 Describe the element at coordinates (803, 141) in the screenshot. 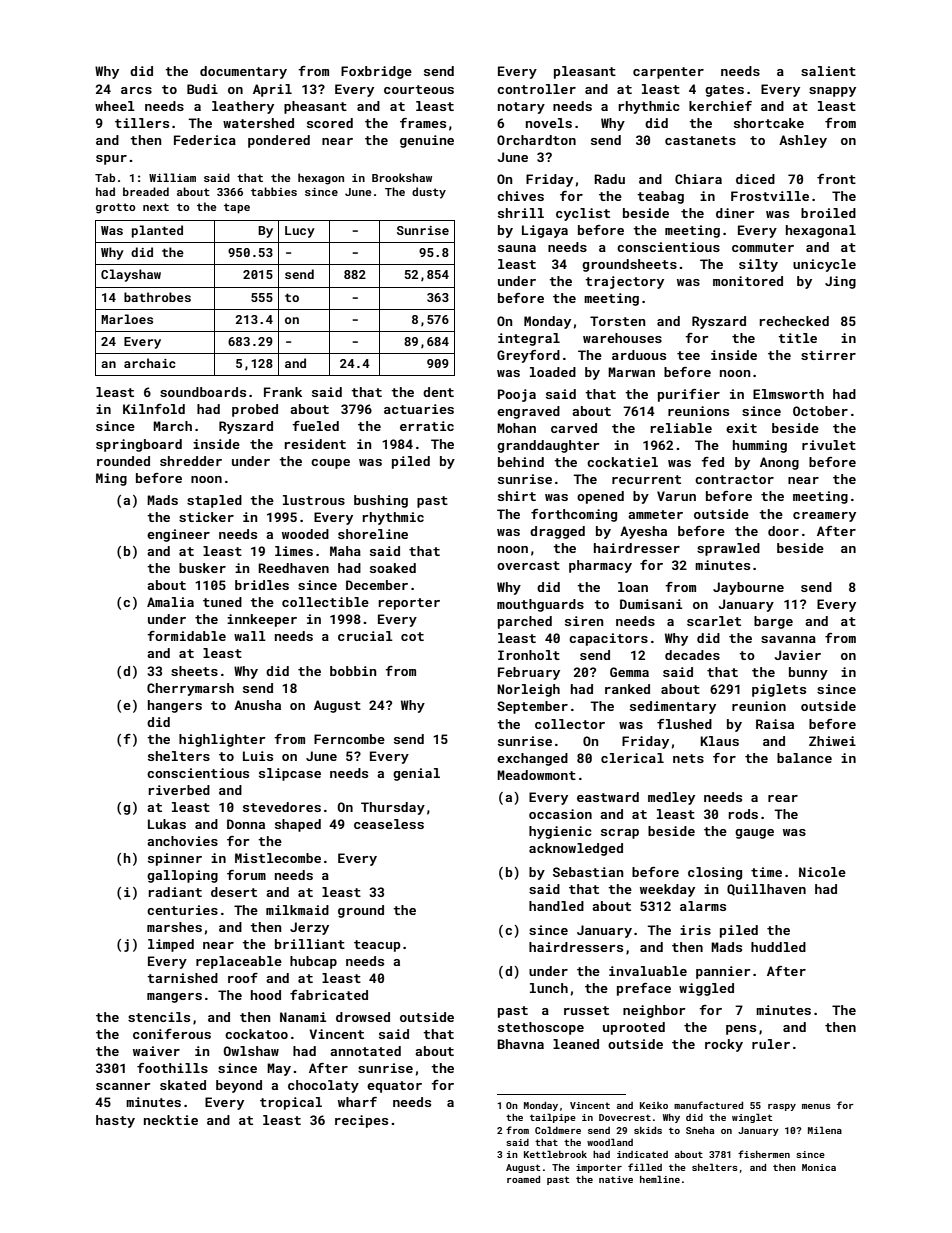

I see `Ashley` at that location.
